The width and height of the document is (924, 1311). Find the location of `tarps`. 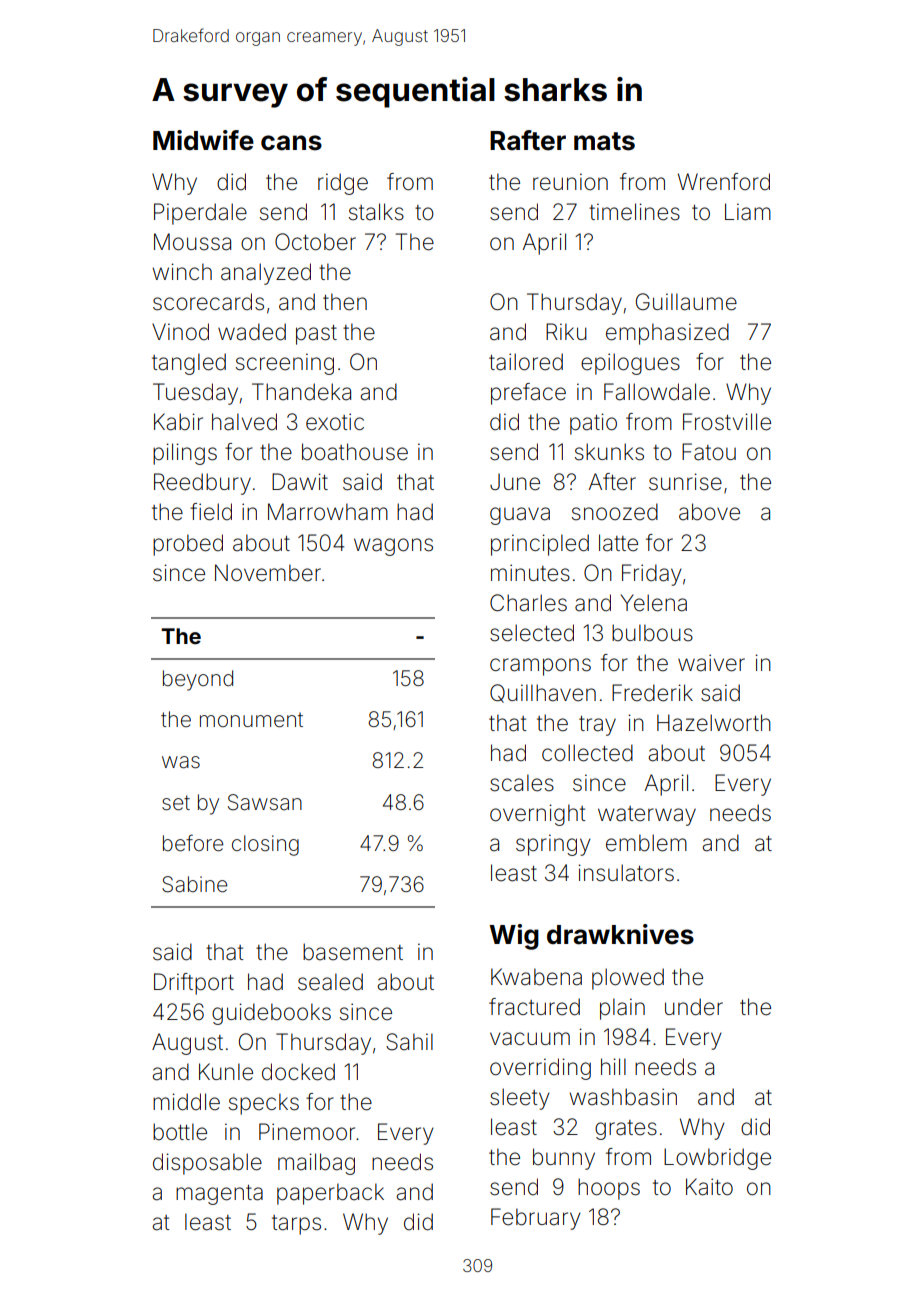

tarps is located at coordinates (296, 1225).
